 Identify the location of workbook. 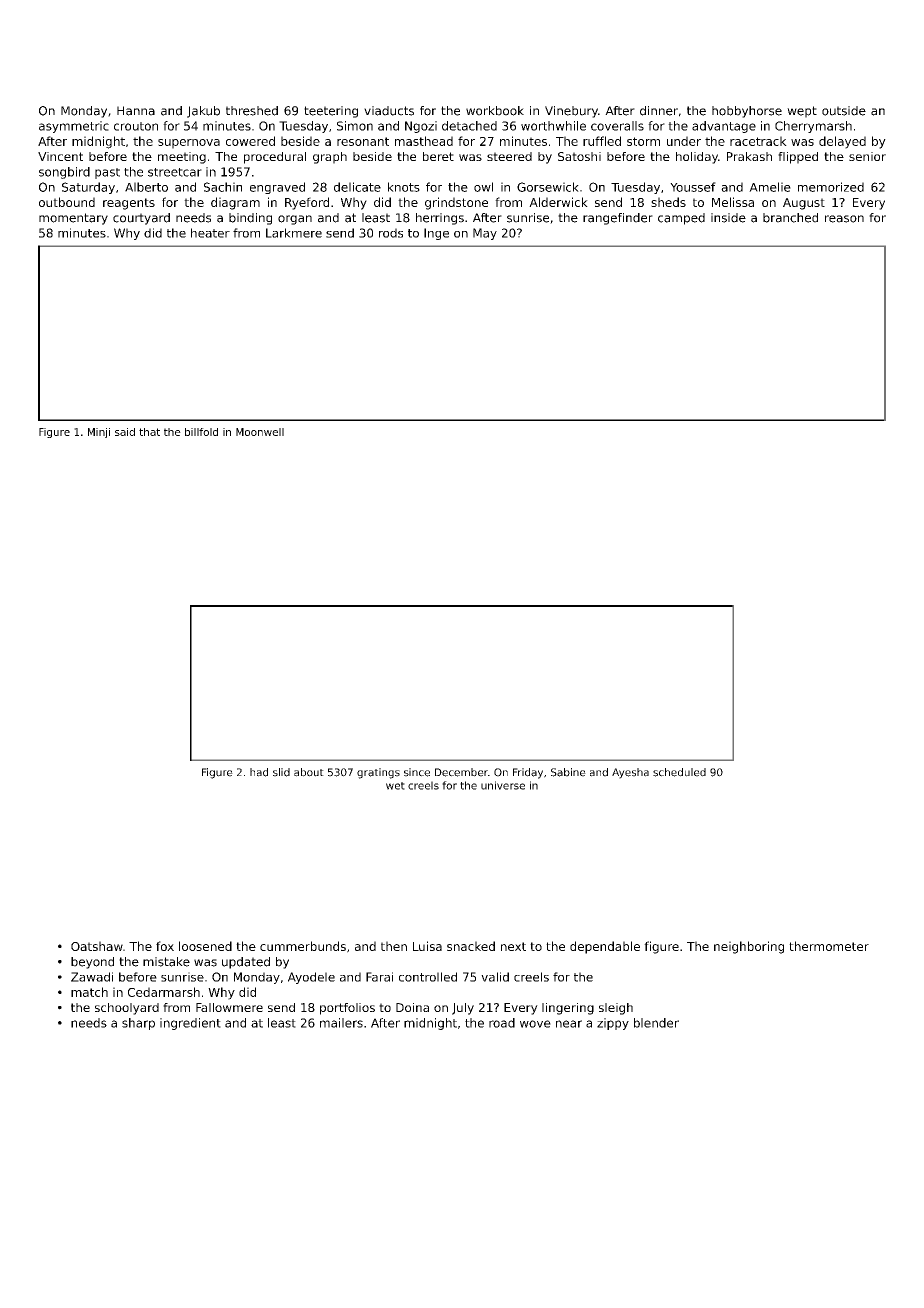
(495, 111).
